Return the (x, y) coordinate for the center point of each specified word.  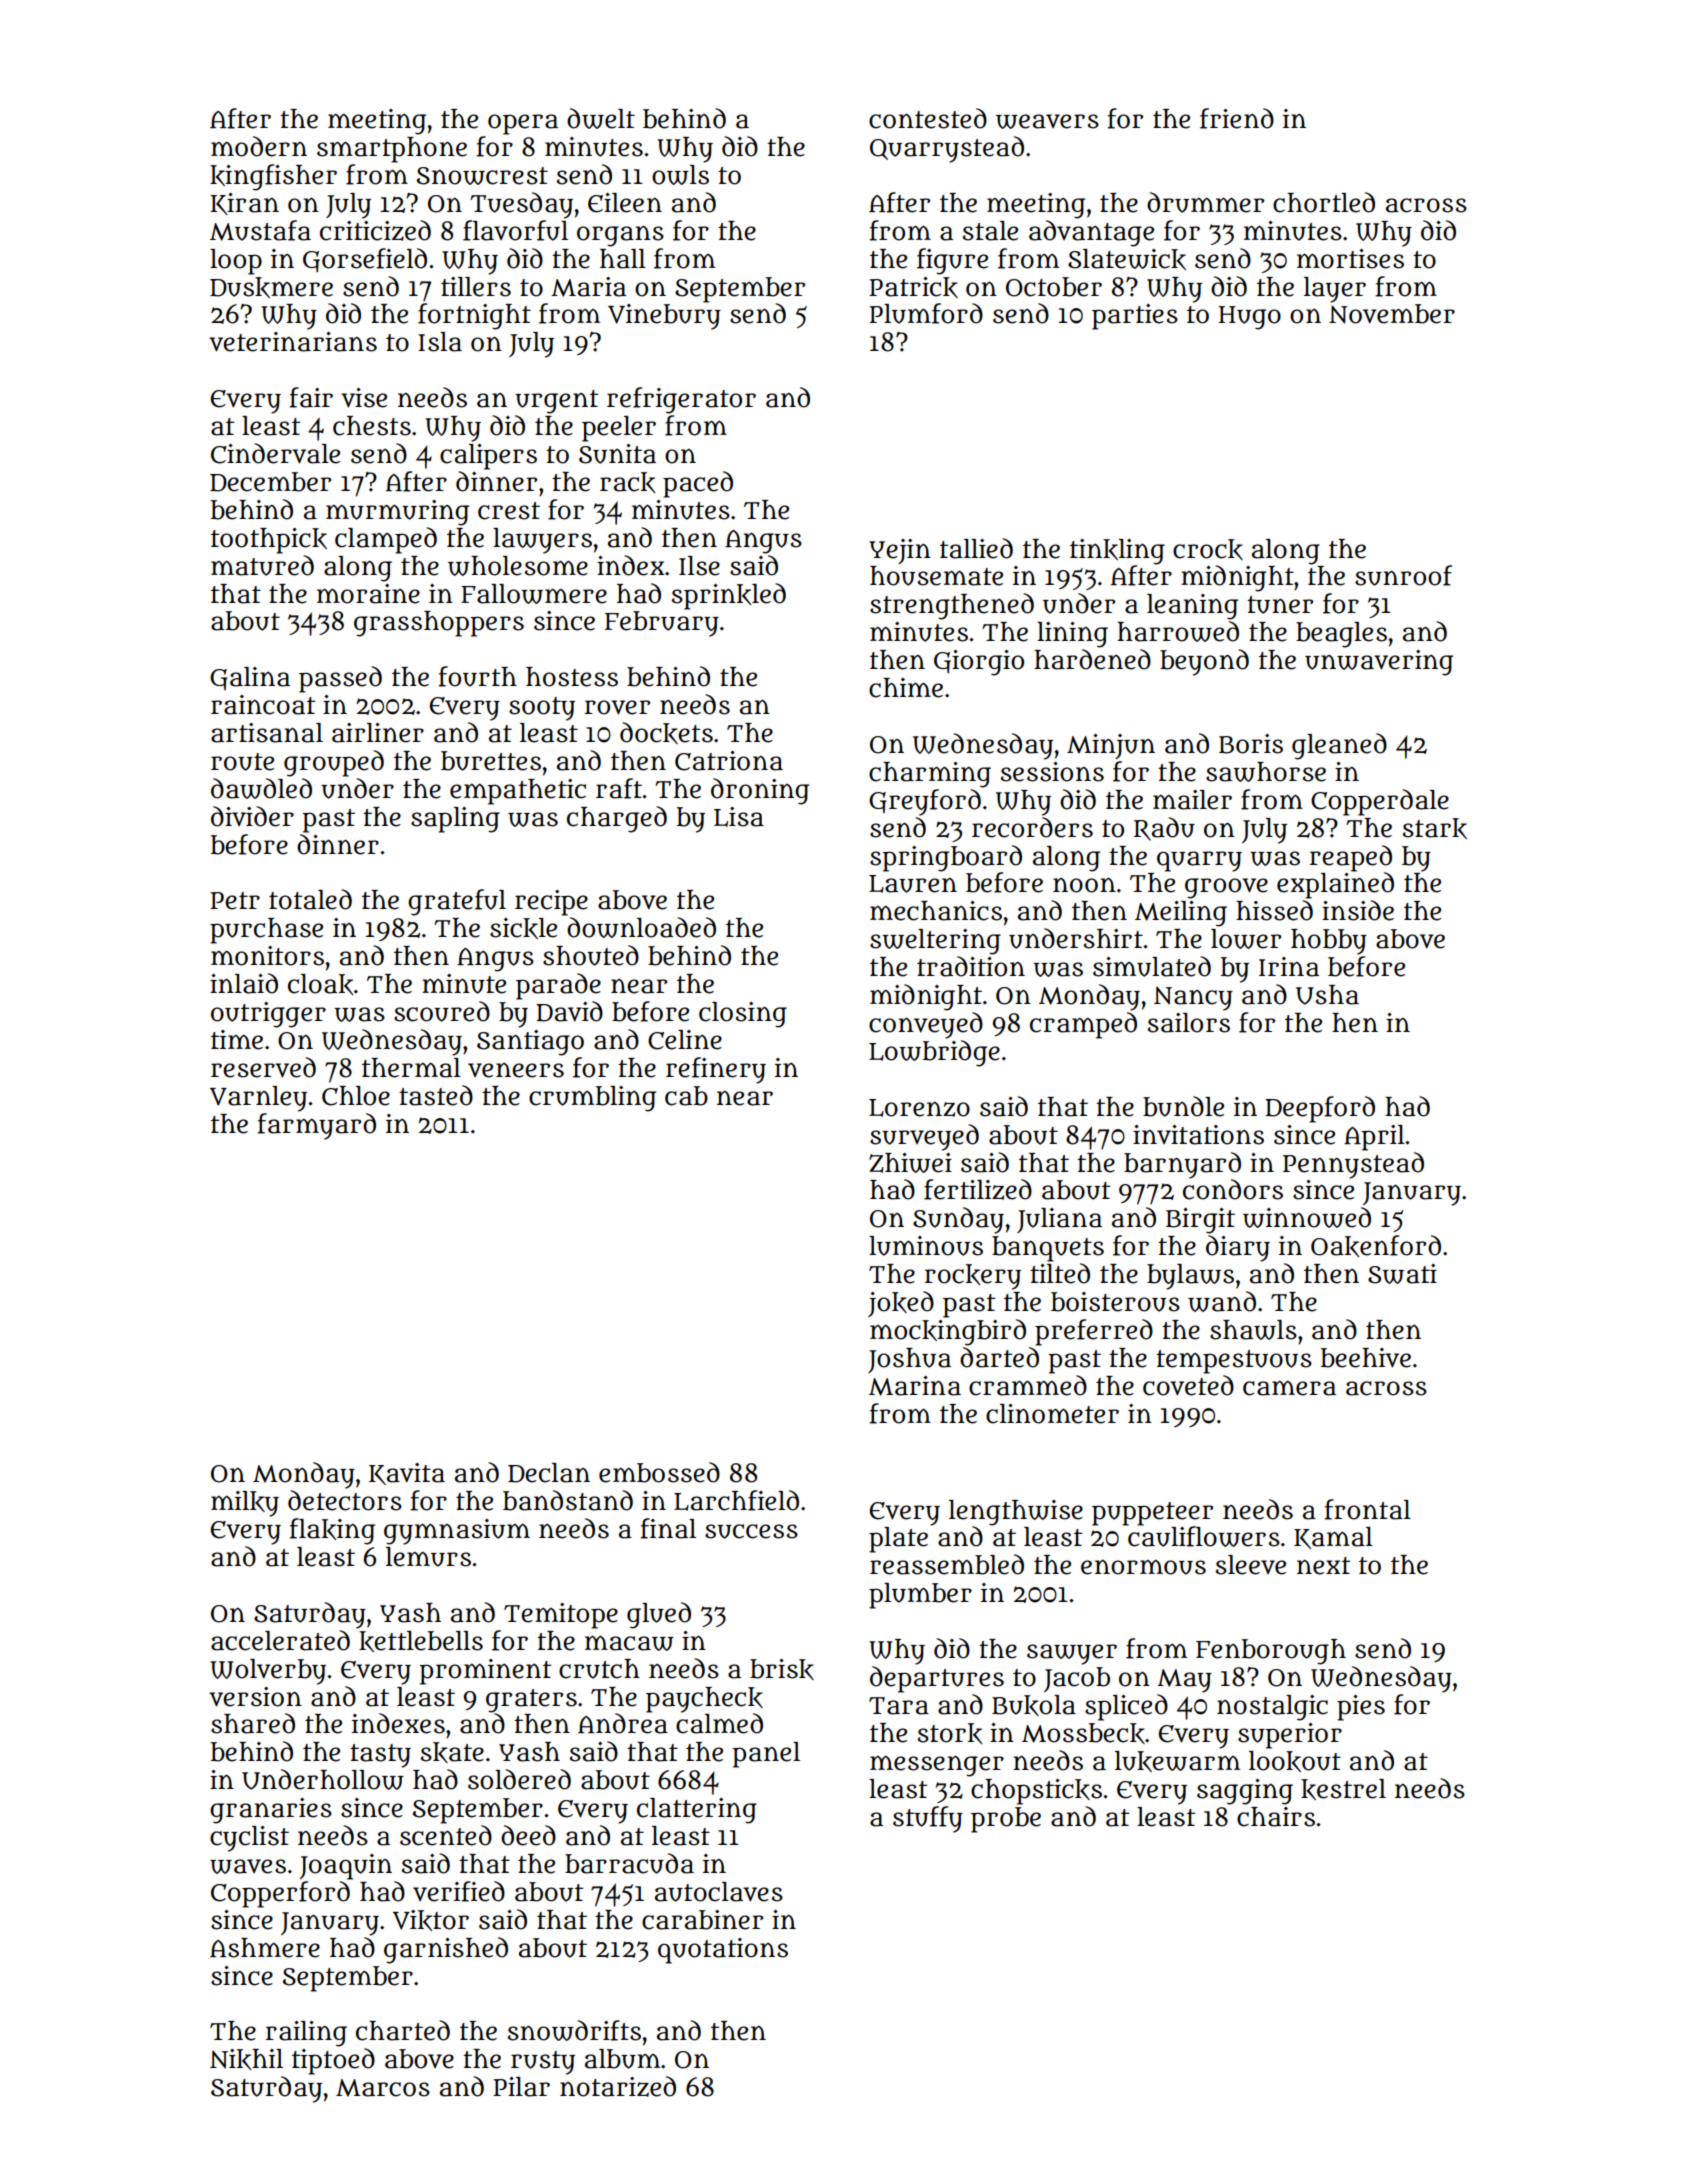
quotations (723, 1951)
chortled (1324, 202)
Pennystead (1353, 1165)
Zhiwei (910, 1163)
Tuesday (521, 205)
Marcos (383, 2088)
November (1392, 314)
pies (1361, 1708)
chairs (1276, 1817)
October (1054, 287)
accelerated (280, 1640)
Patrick (913, 287)
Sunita (617, 454)
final (668, 1528)
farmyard (316, 1126)
